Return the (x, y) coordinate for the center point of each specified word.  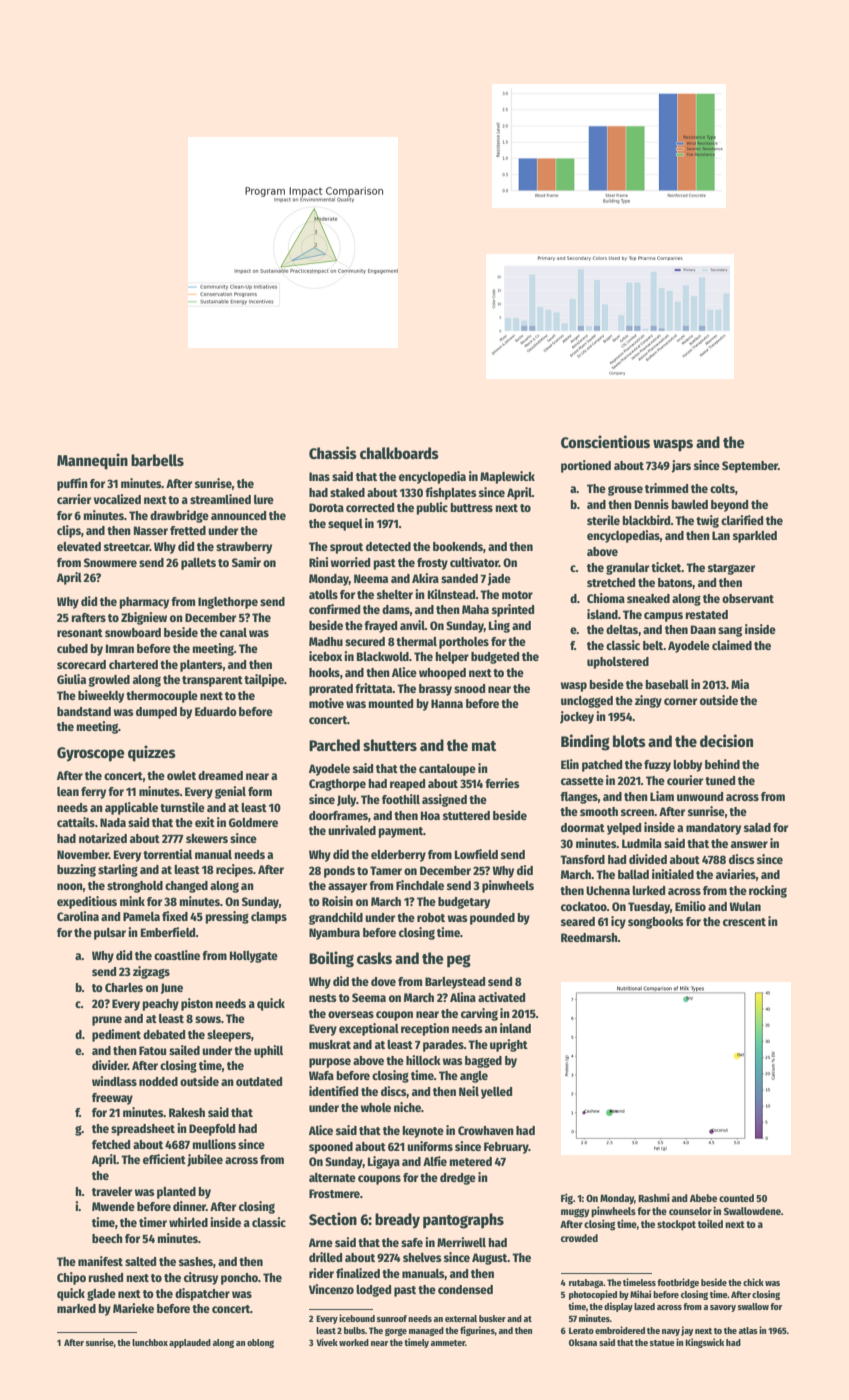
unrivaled (352, 830)
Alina (463, 997)
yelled (496, 1093)
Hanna (447, 703)
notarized (103, 838)
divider (110, 1065)
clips (69, 531)
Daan (703, 629)
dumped (156, 713)
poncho (239, 1279)
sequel (345, 525)
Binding (585, 742)
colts (722, 488)
